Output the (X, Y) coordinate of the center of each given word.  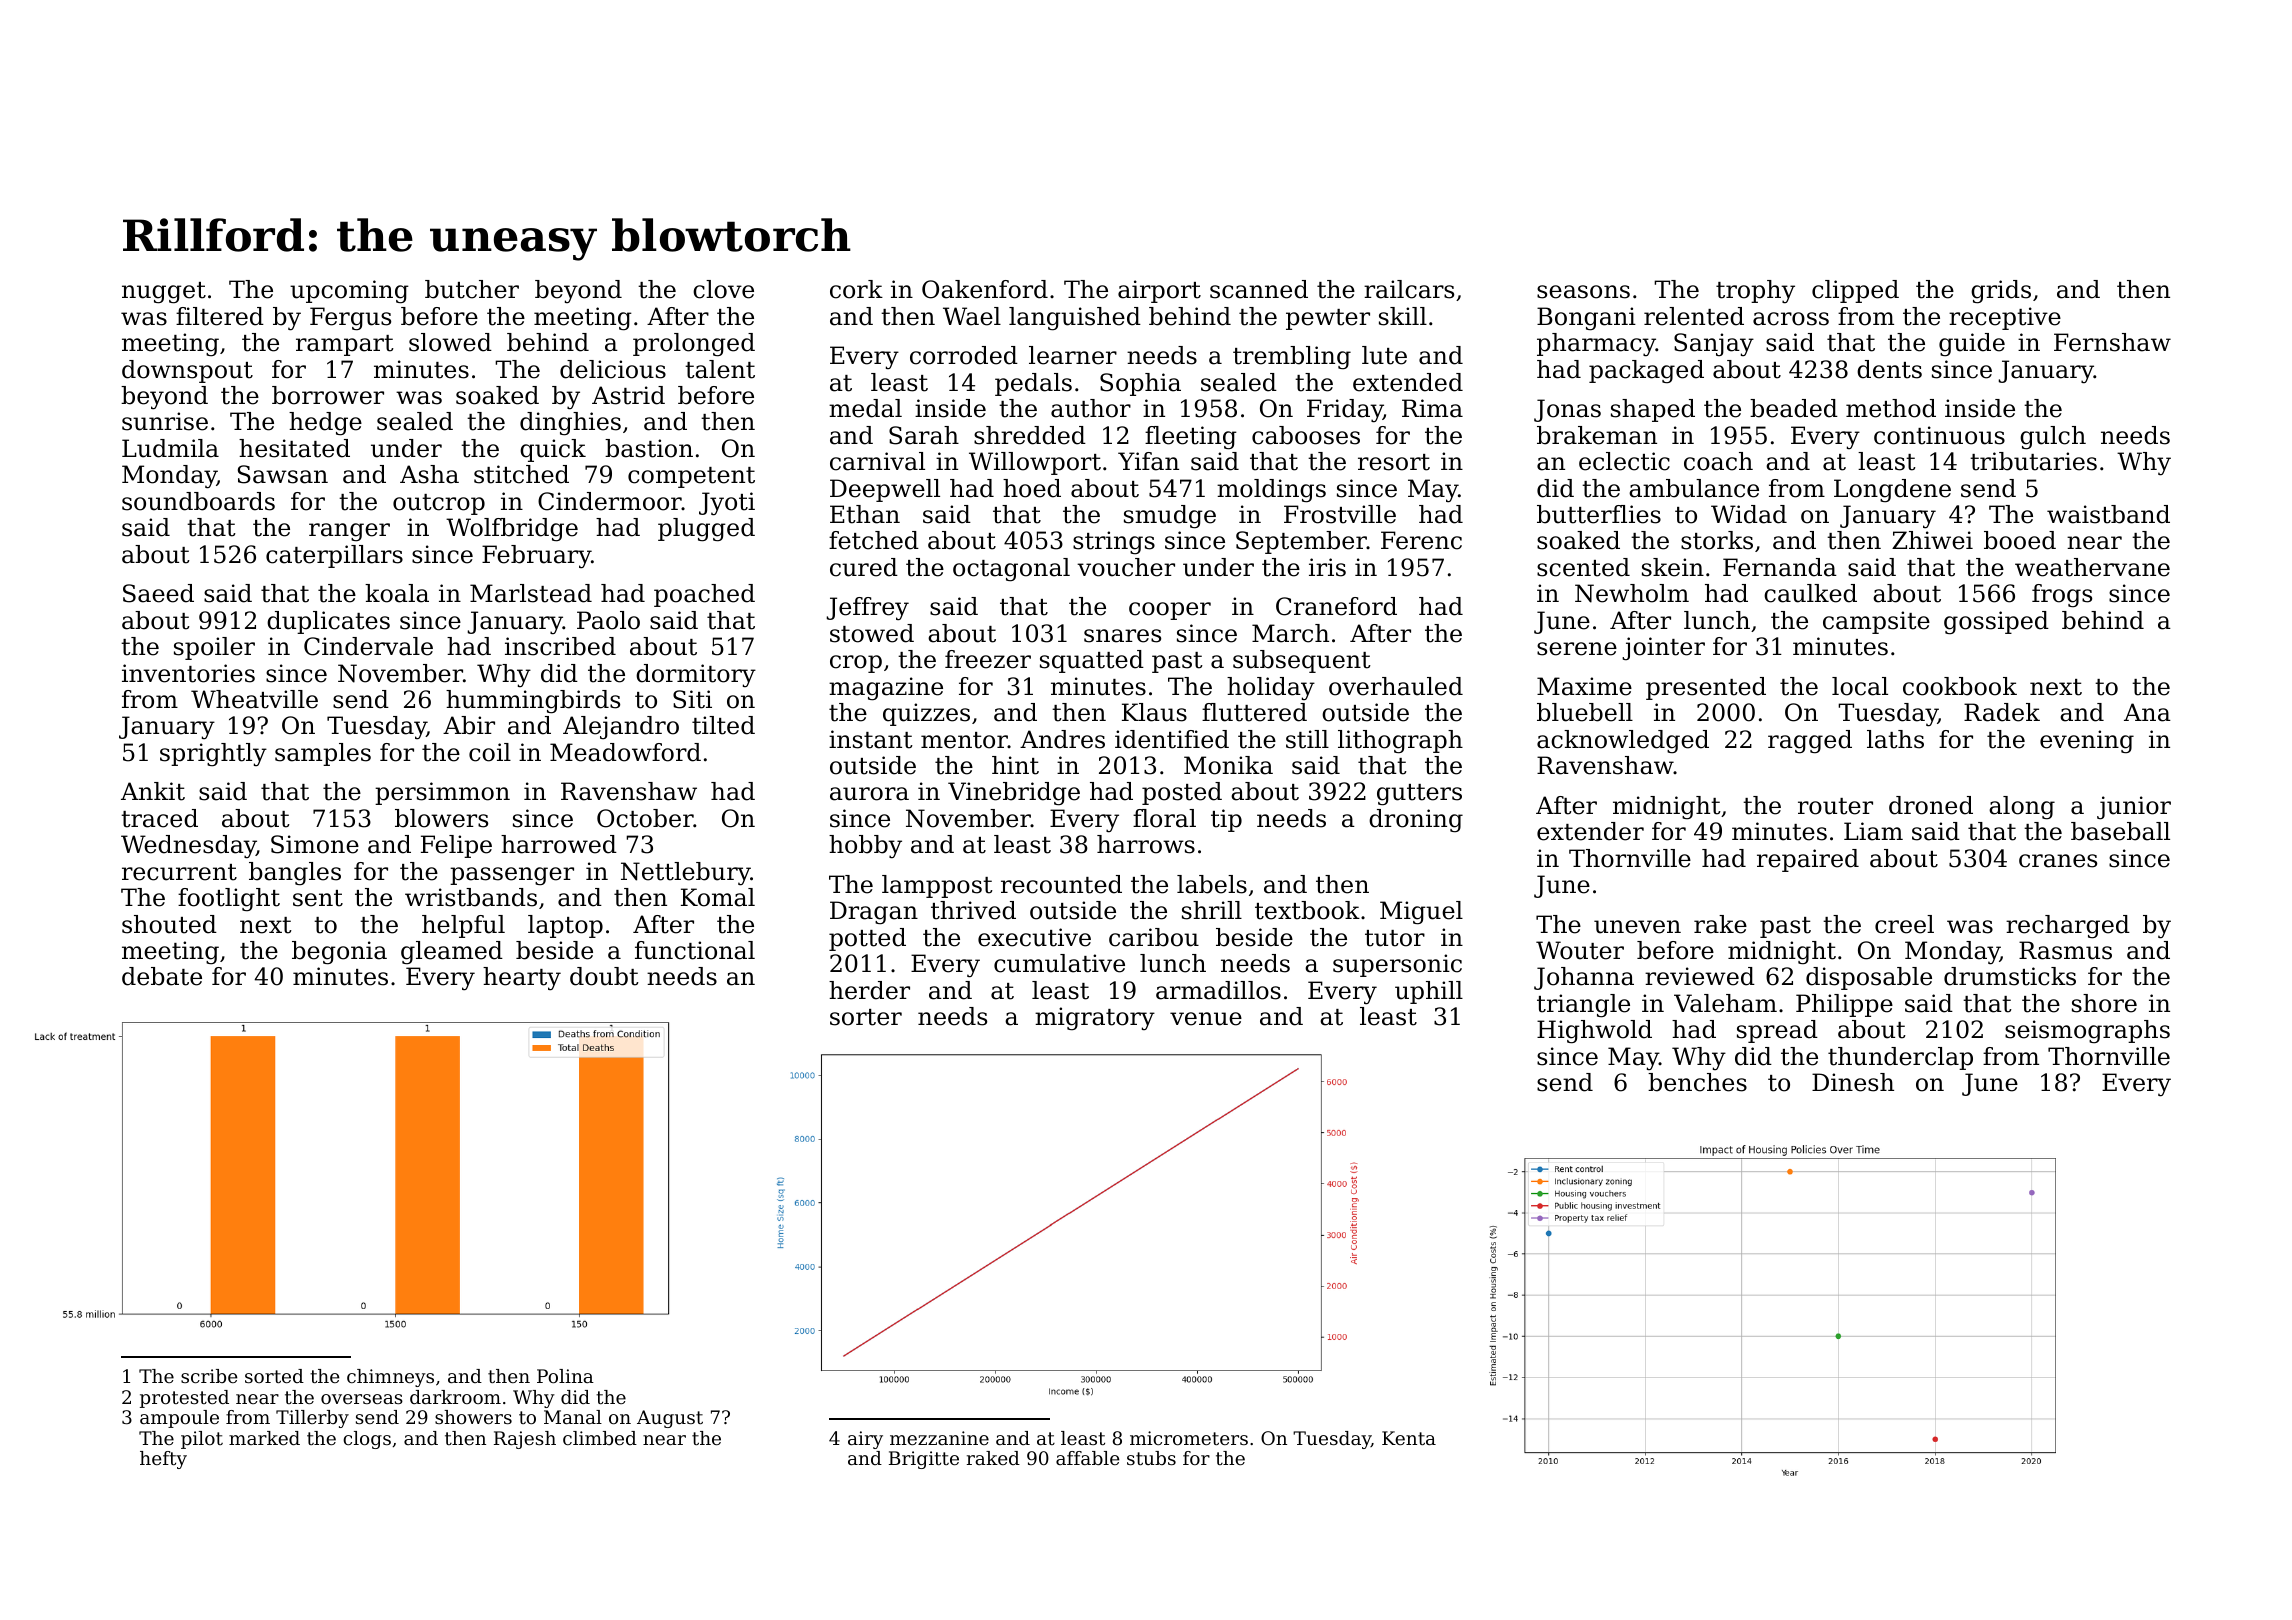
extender (1590, 831)
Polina (565, 1376)
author (1091, 408)
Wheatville (254, 699)
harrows (1146, 844)
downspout (187, 371)
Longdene (1892, 491)
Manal (573, 1417)
